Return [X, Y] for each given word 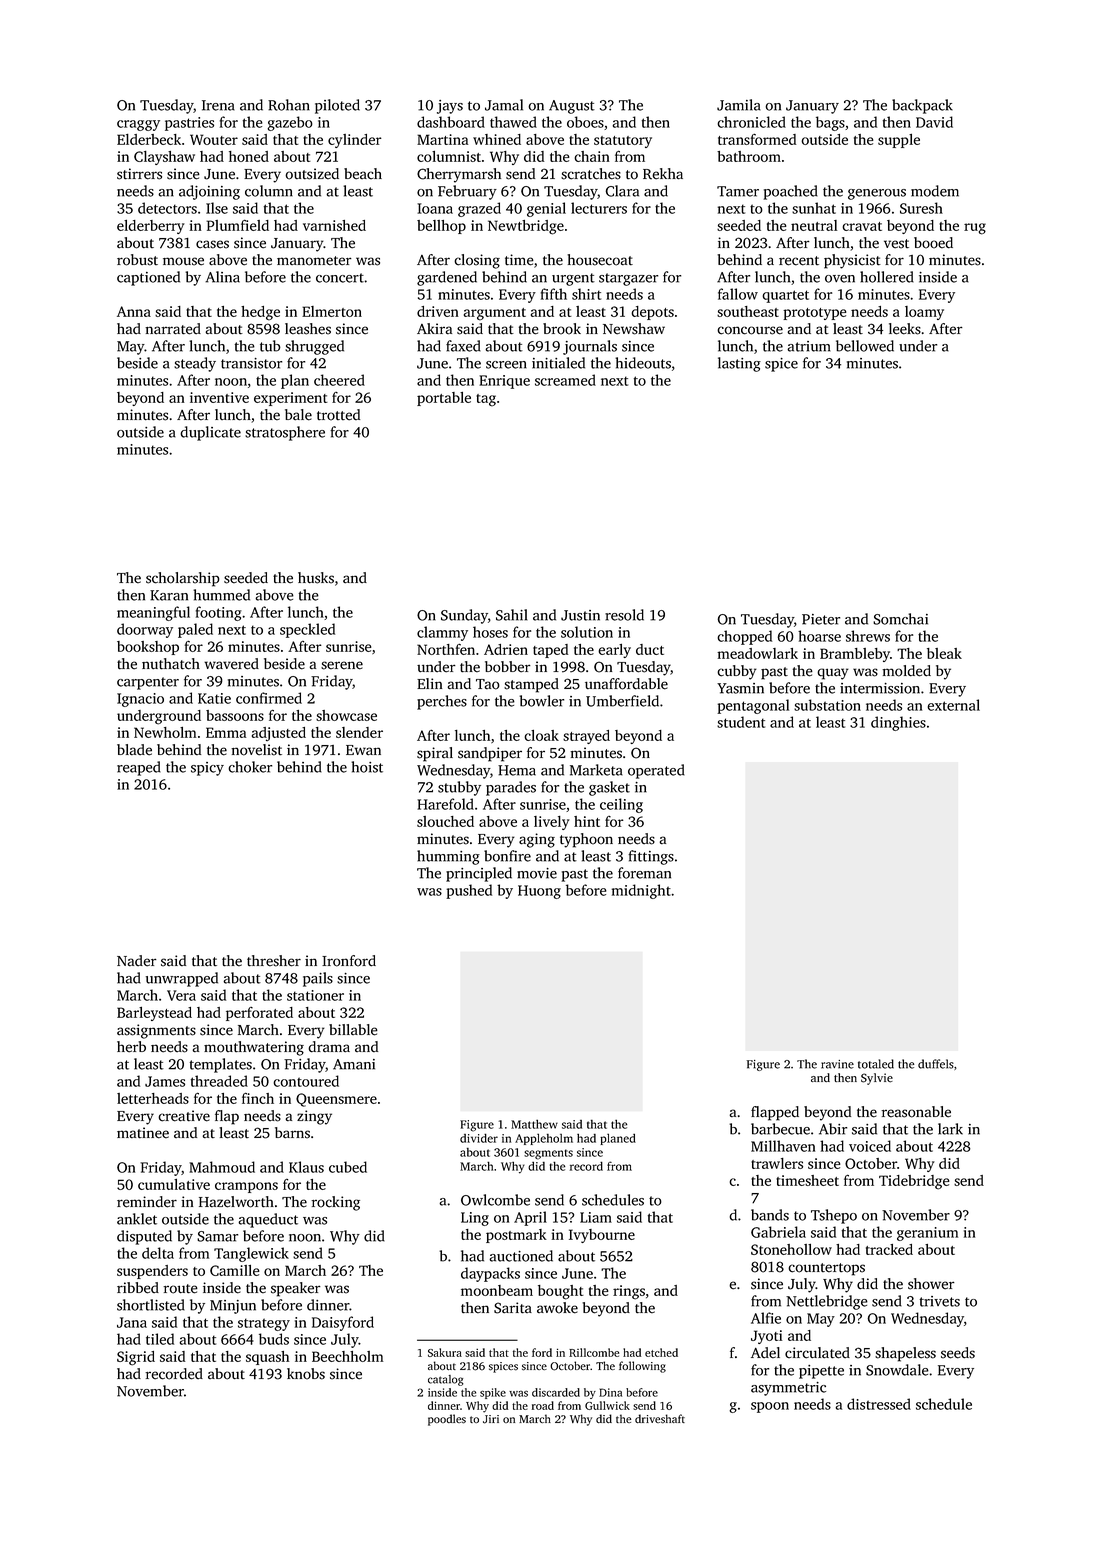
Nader [137, 961]
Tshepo [834, 1216]
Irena [218, 105]
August [572, 107]
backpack [922, 106]
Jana [132, 1322]
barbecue [780, 1129]
